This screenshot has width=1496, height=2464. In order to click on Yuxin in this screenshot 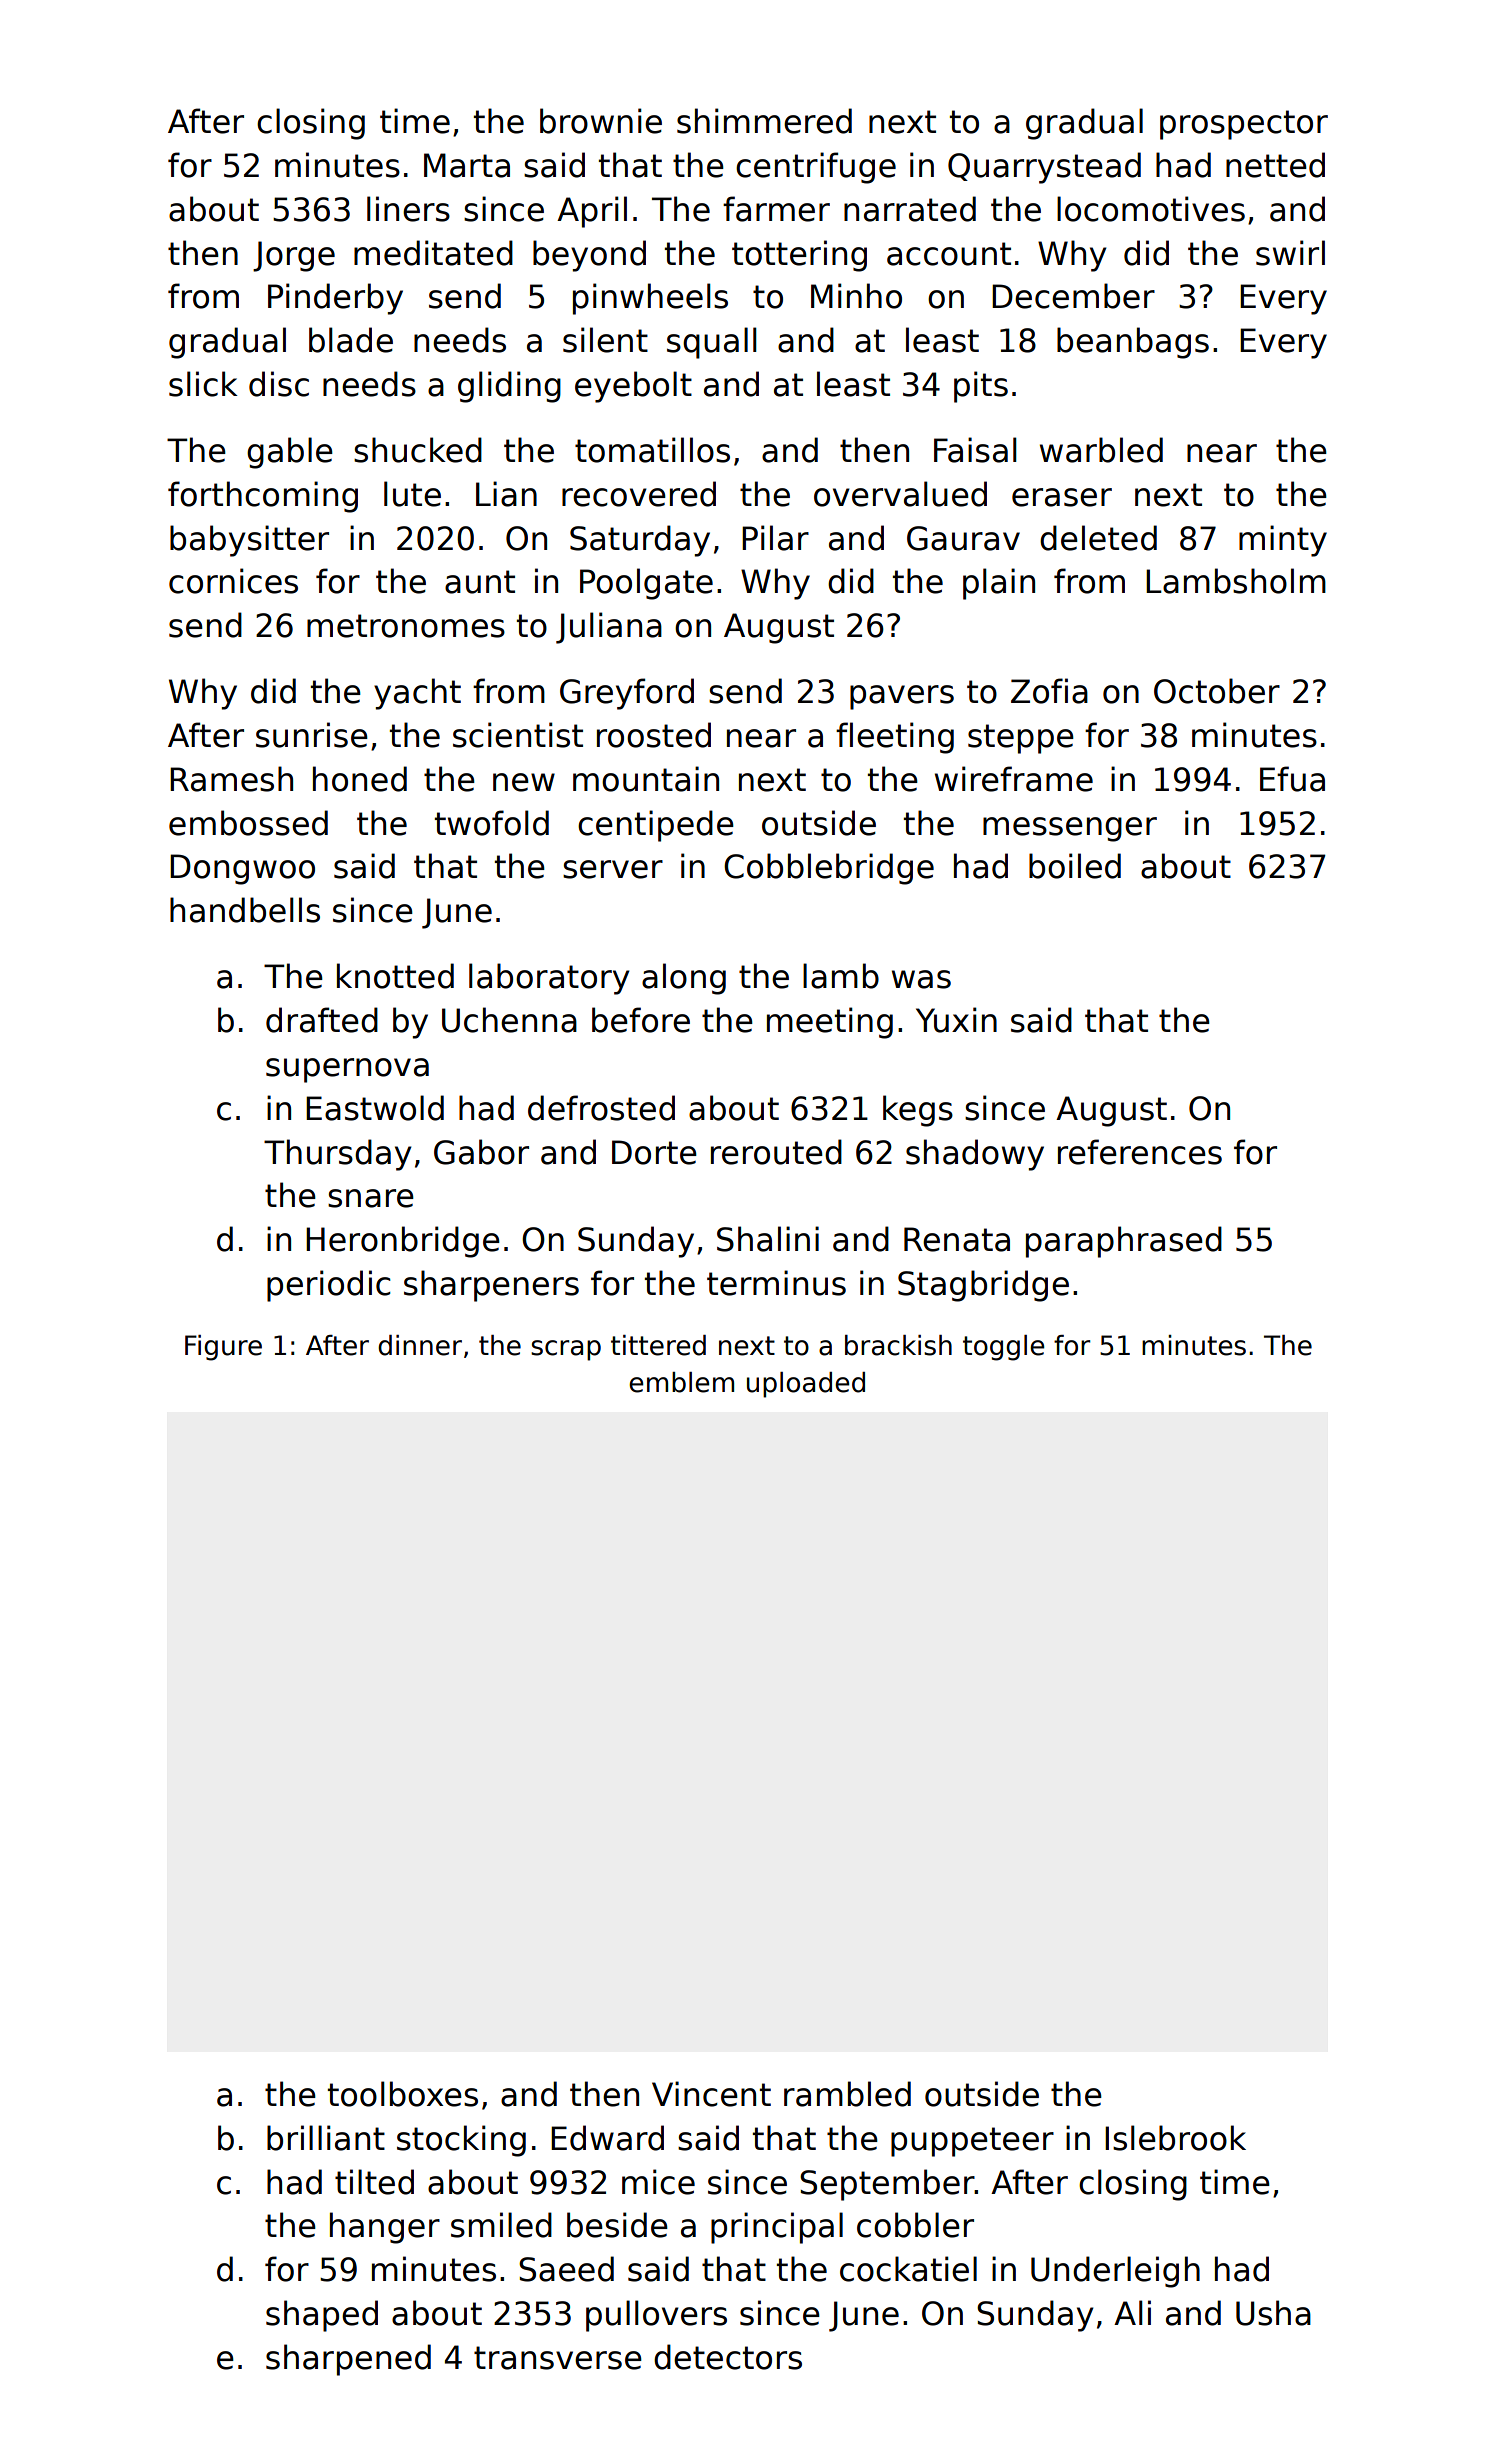, I will do `click(956, 1020)`.
